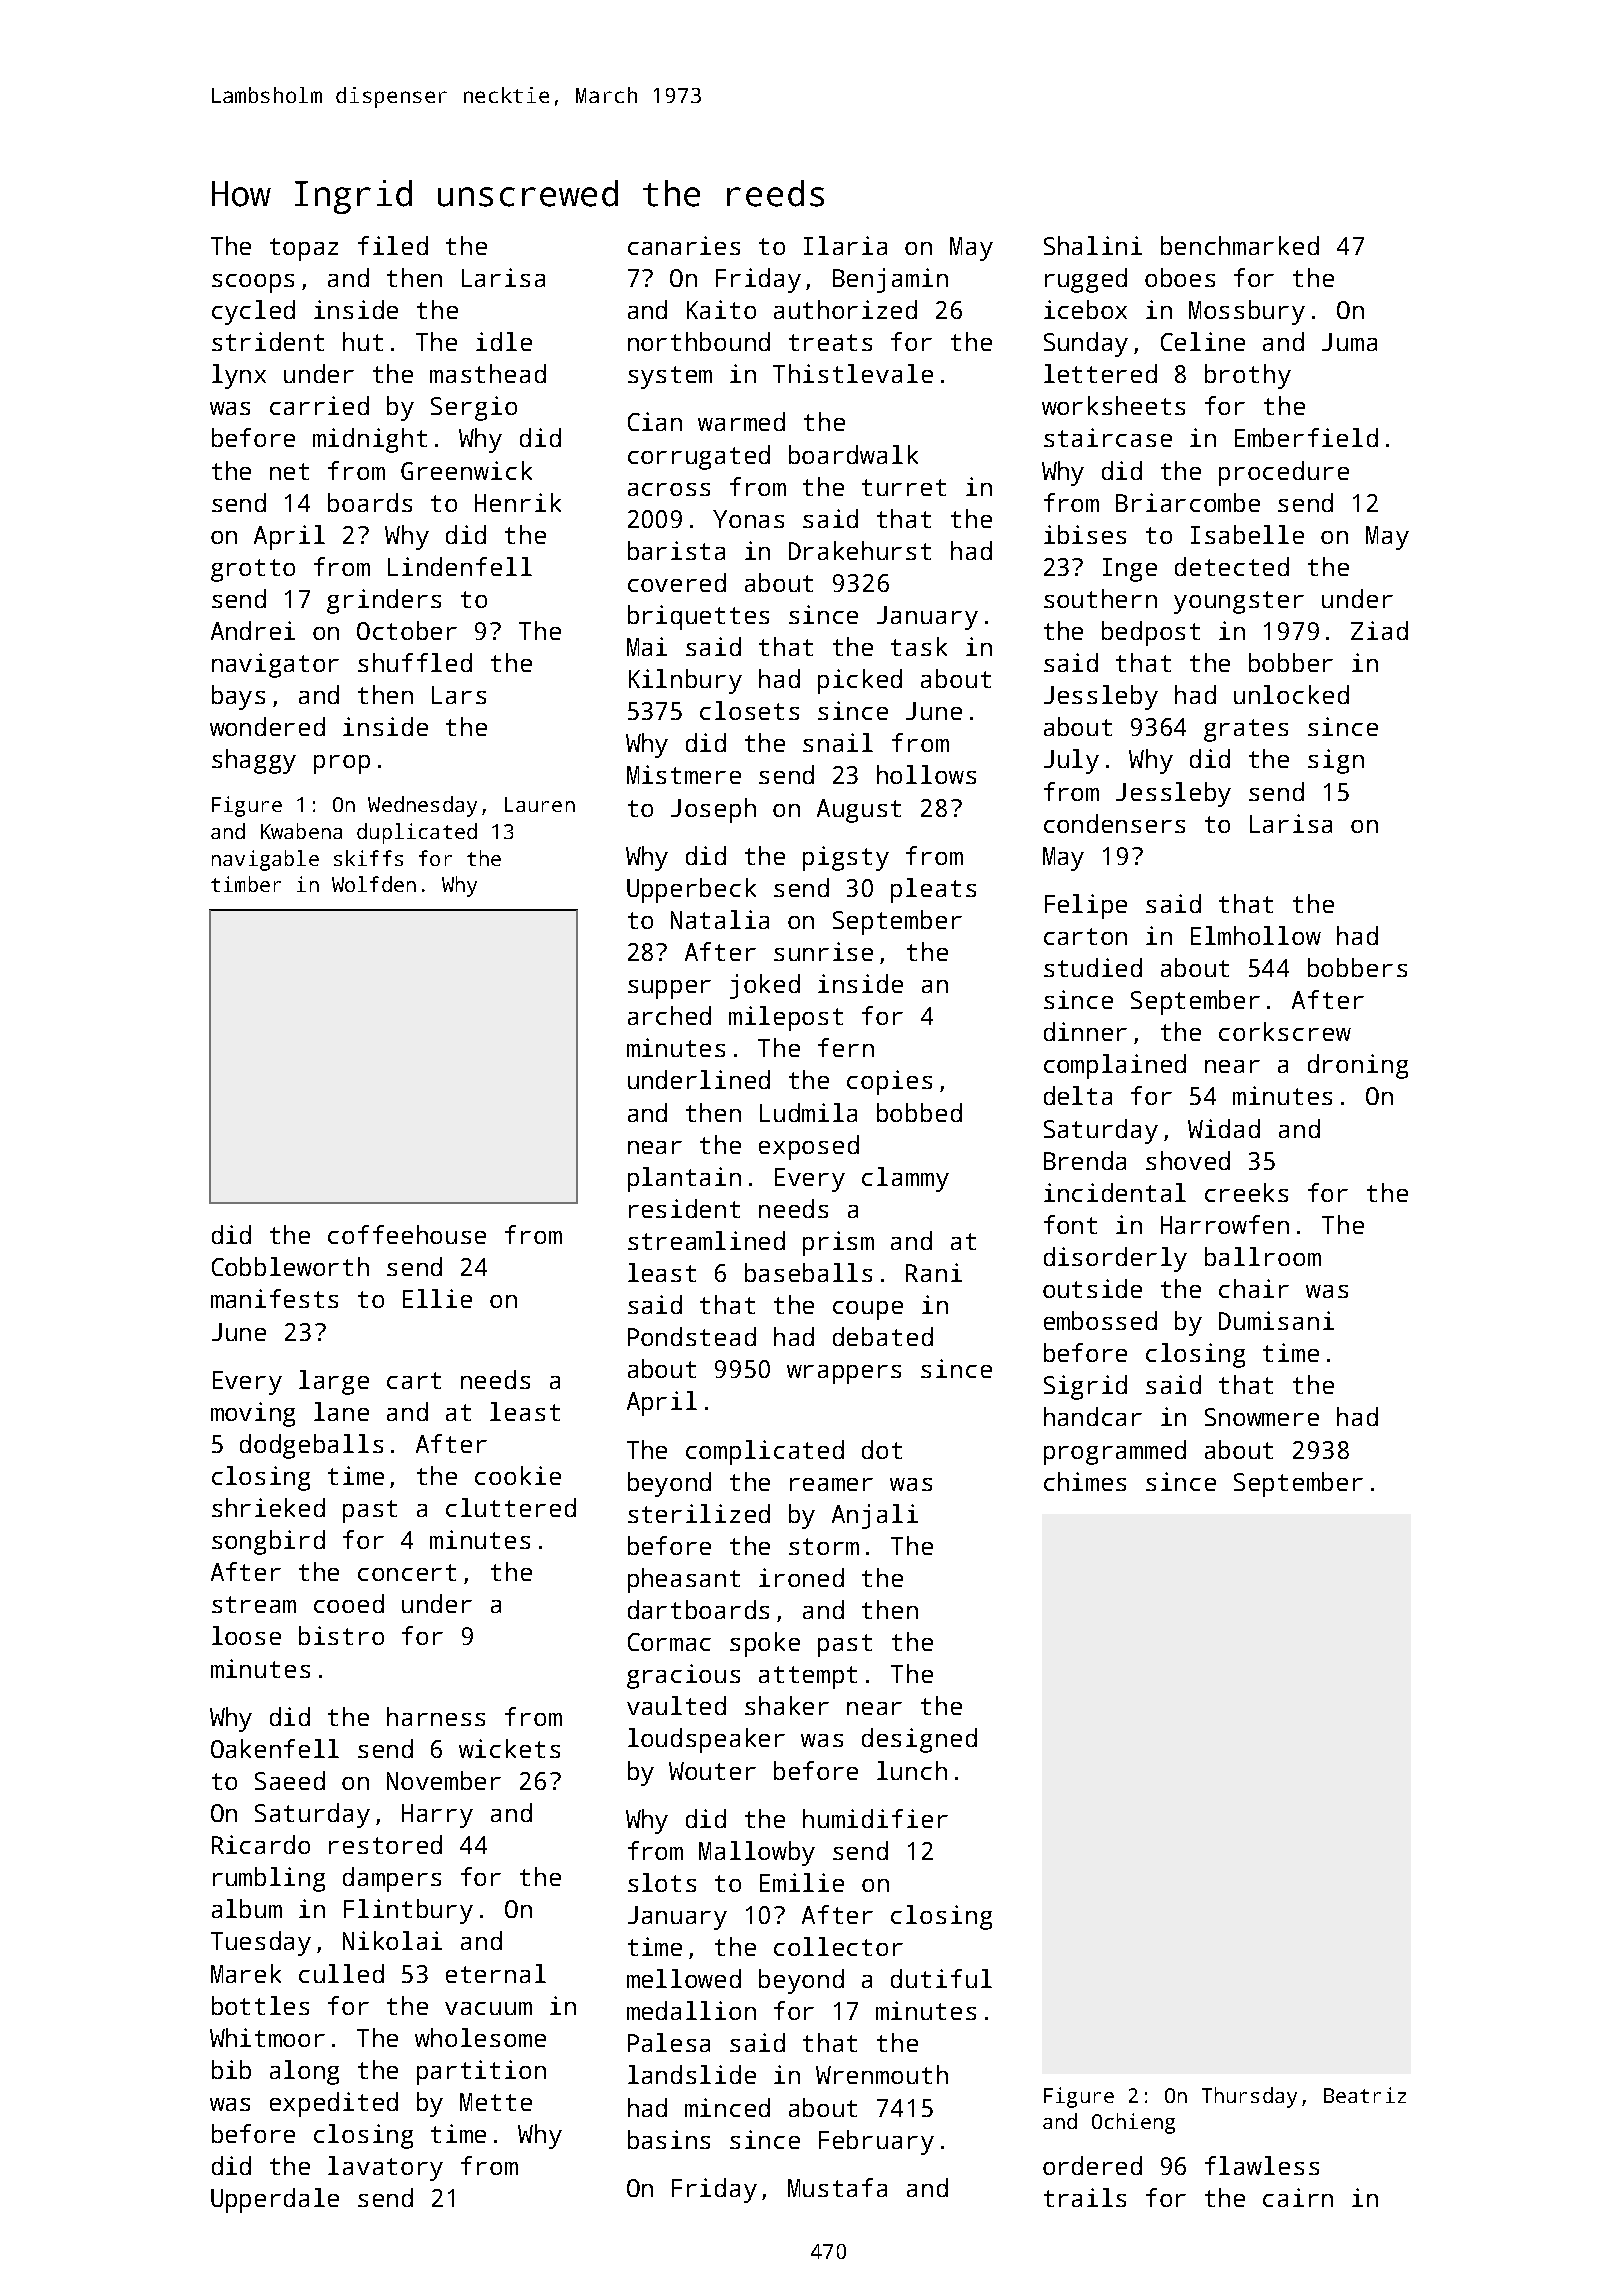 The image size is (1620, 2292). I want to click on Shalini, so click(1093, 245).
